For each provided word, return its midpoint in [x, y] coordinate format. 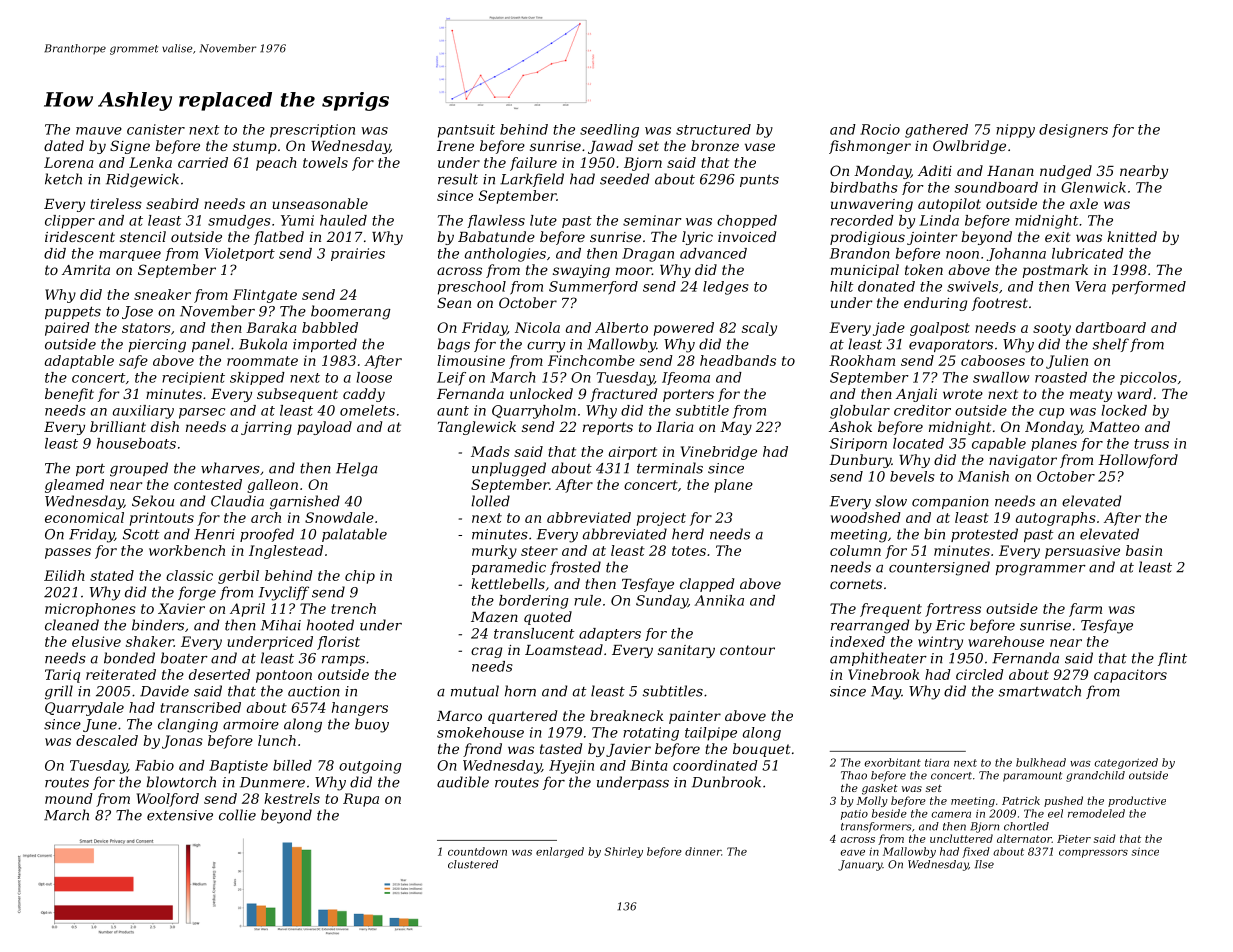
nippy [1015, 131]
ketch [63, 179]
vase [760, 147]
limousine [471, 360]
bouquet [762, 750]
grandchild [1095, 776]
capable [999, 444]
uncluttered [961, 838]
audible [463, 782]
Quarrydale [84, 709]
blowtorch [181, 782]
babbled [330, 327]
